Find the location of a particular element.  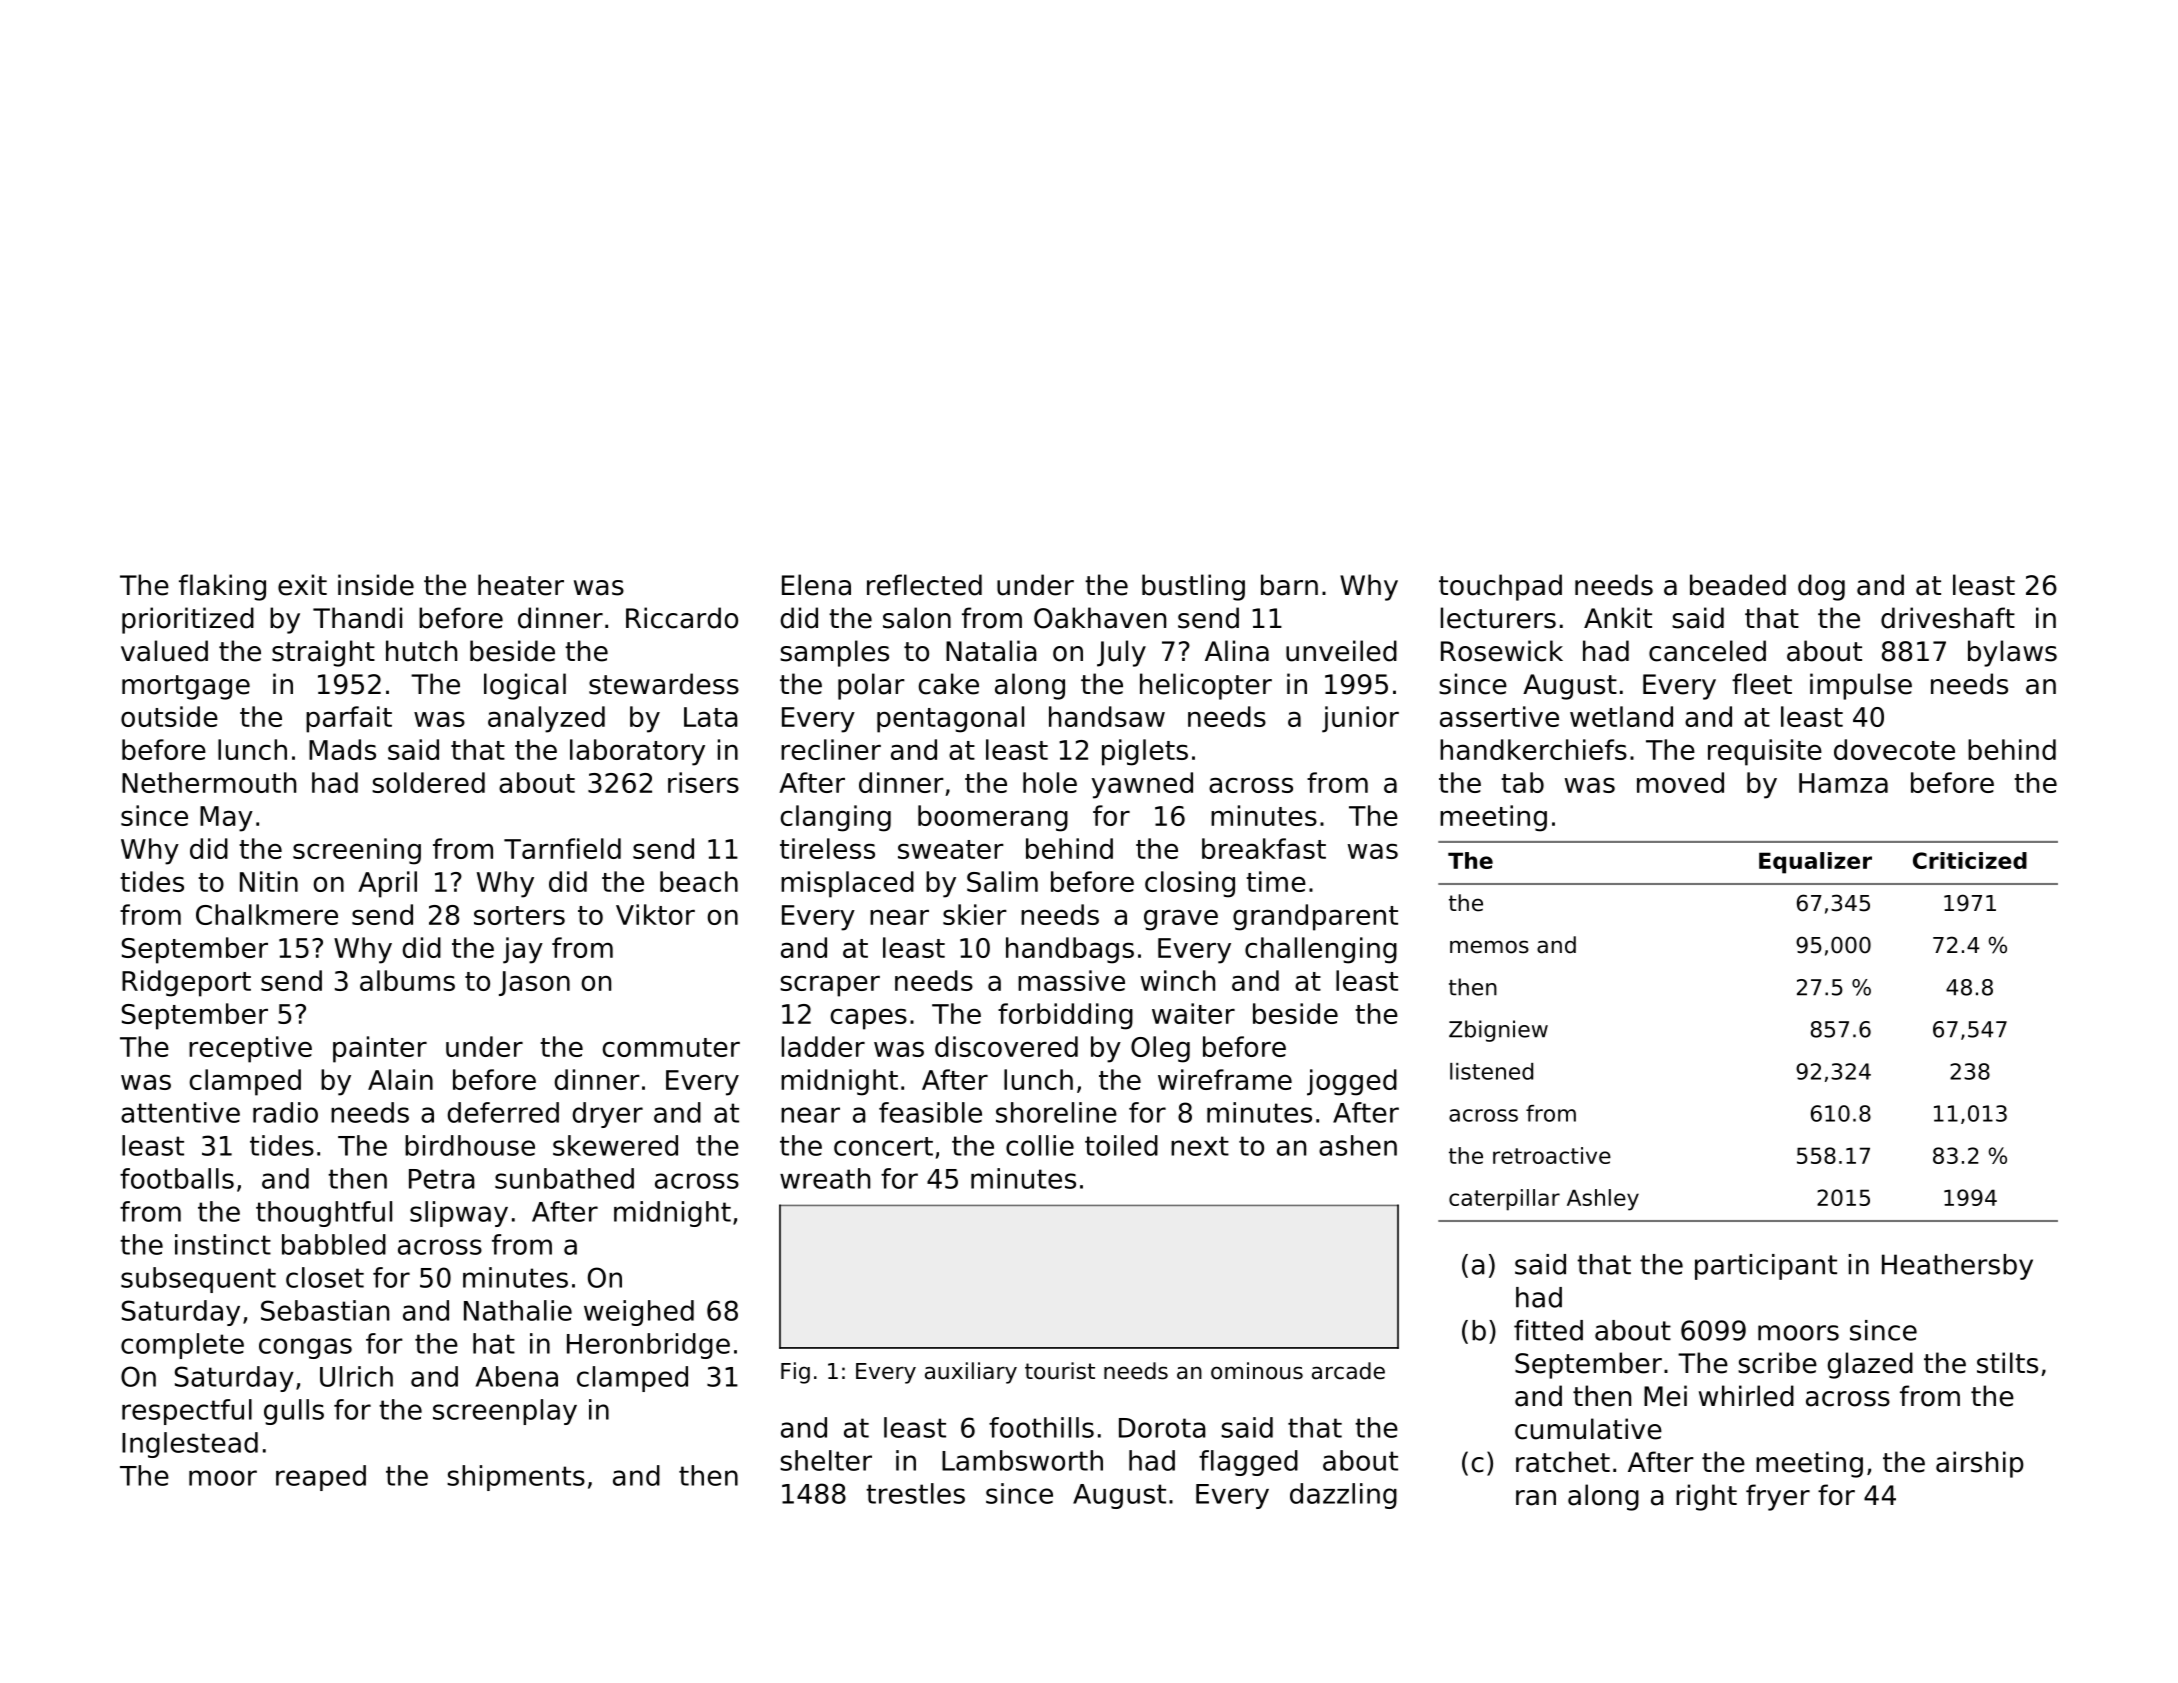

grave is located at coordinates (1181, 920).
